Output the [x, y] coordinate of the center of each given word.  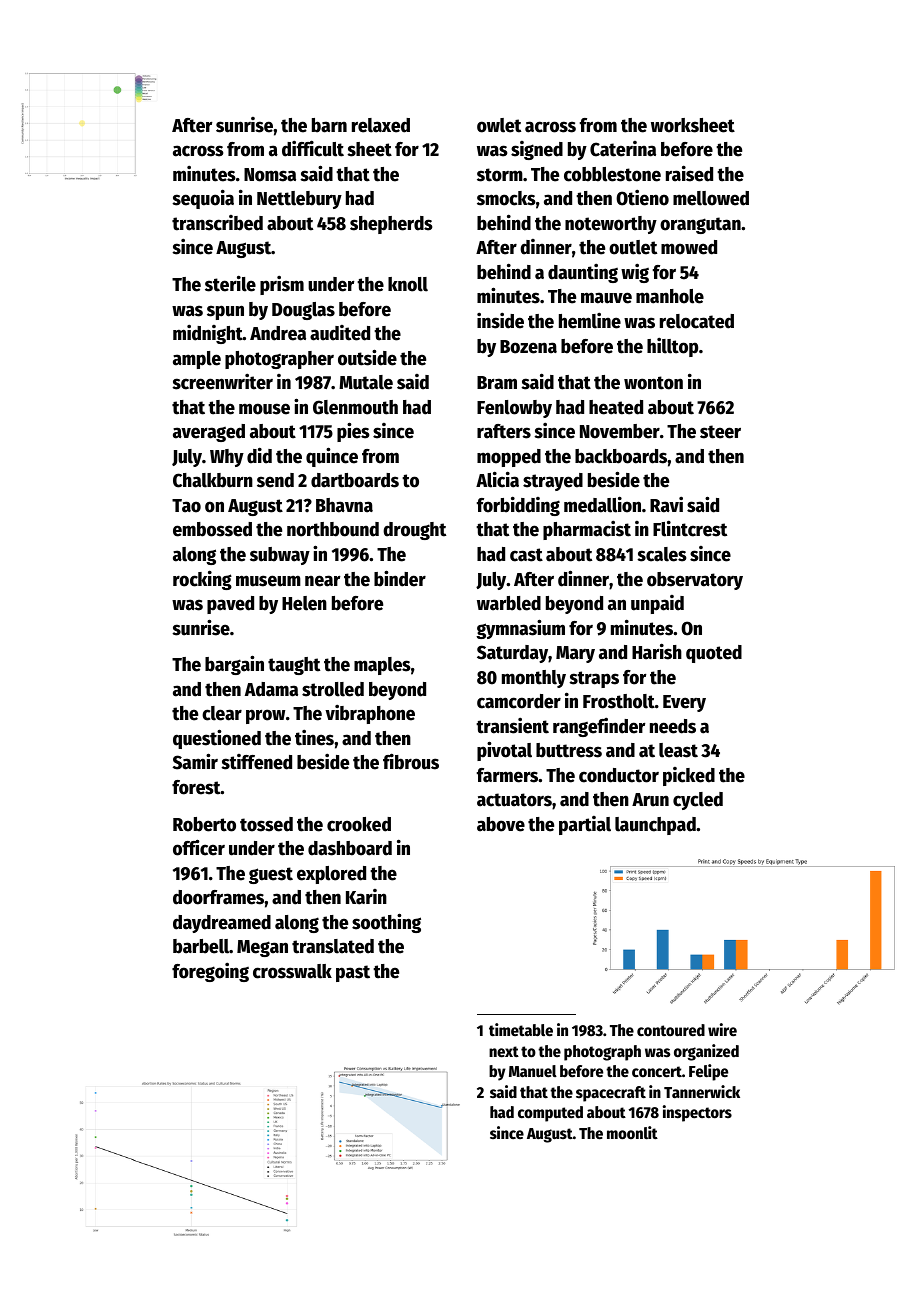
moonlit [632, 1133]
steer [720, 432]
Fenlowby [514, 409]
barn [329, 125]
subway [280, 556]
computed [550, 1114]
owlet [499, 125]
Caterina [623, 149]
